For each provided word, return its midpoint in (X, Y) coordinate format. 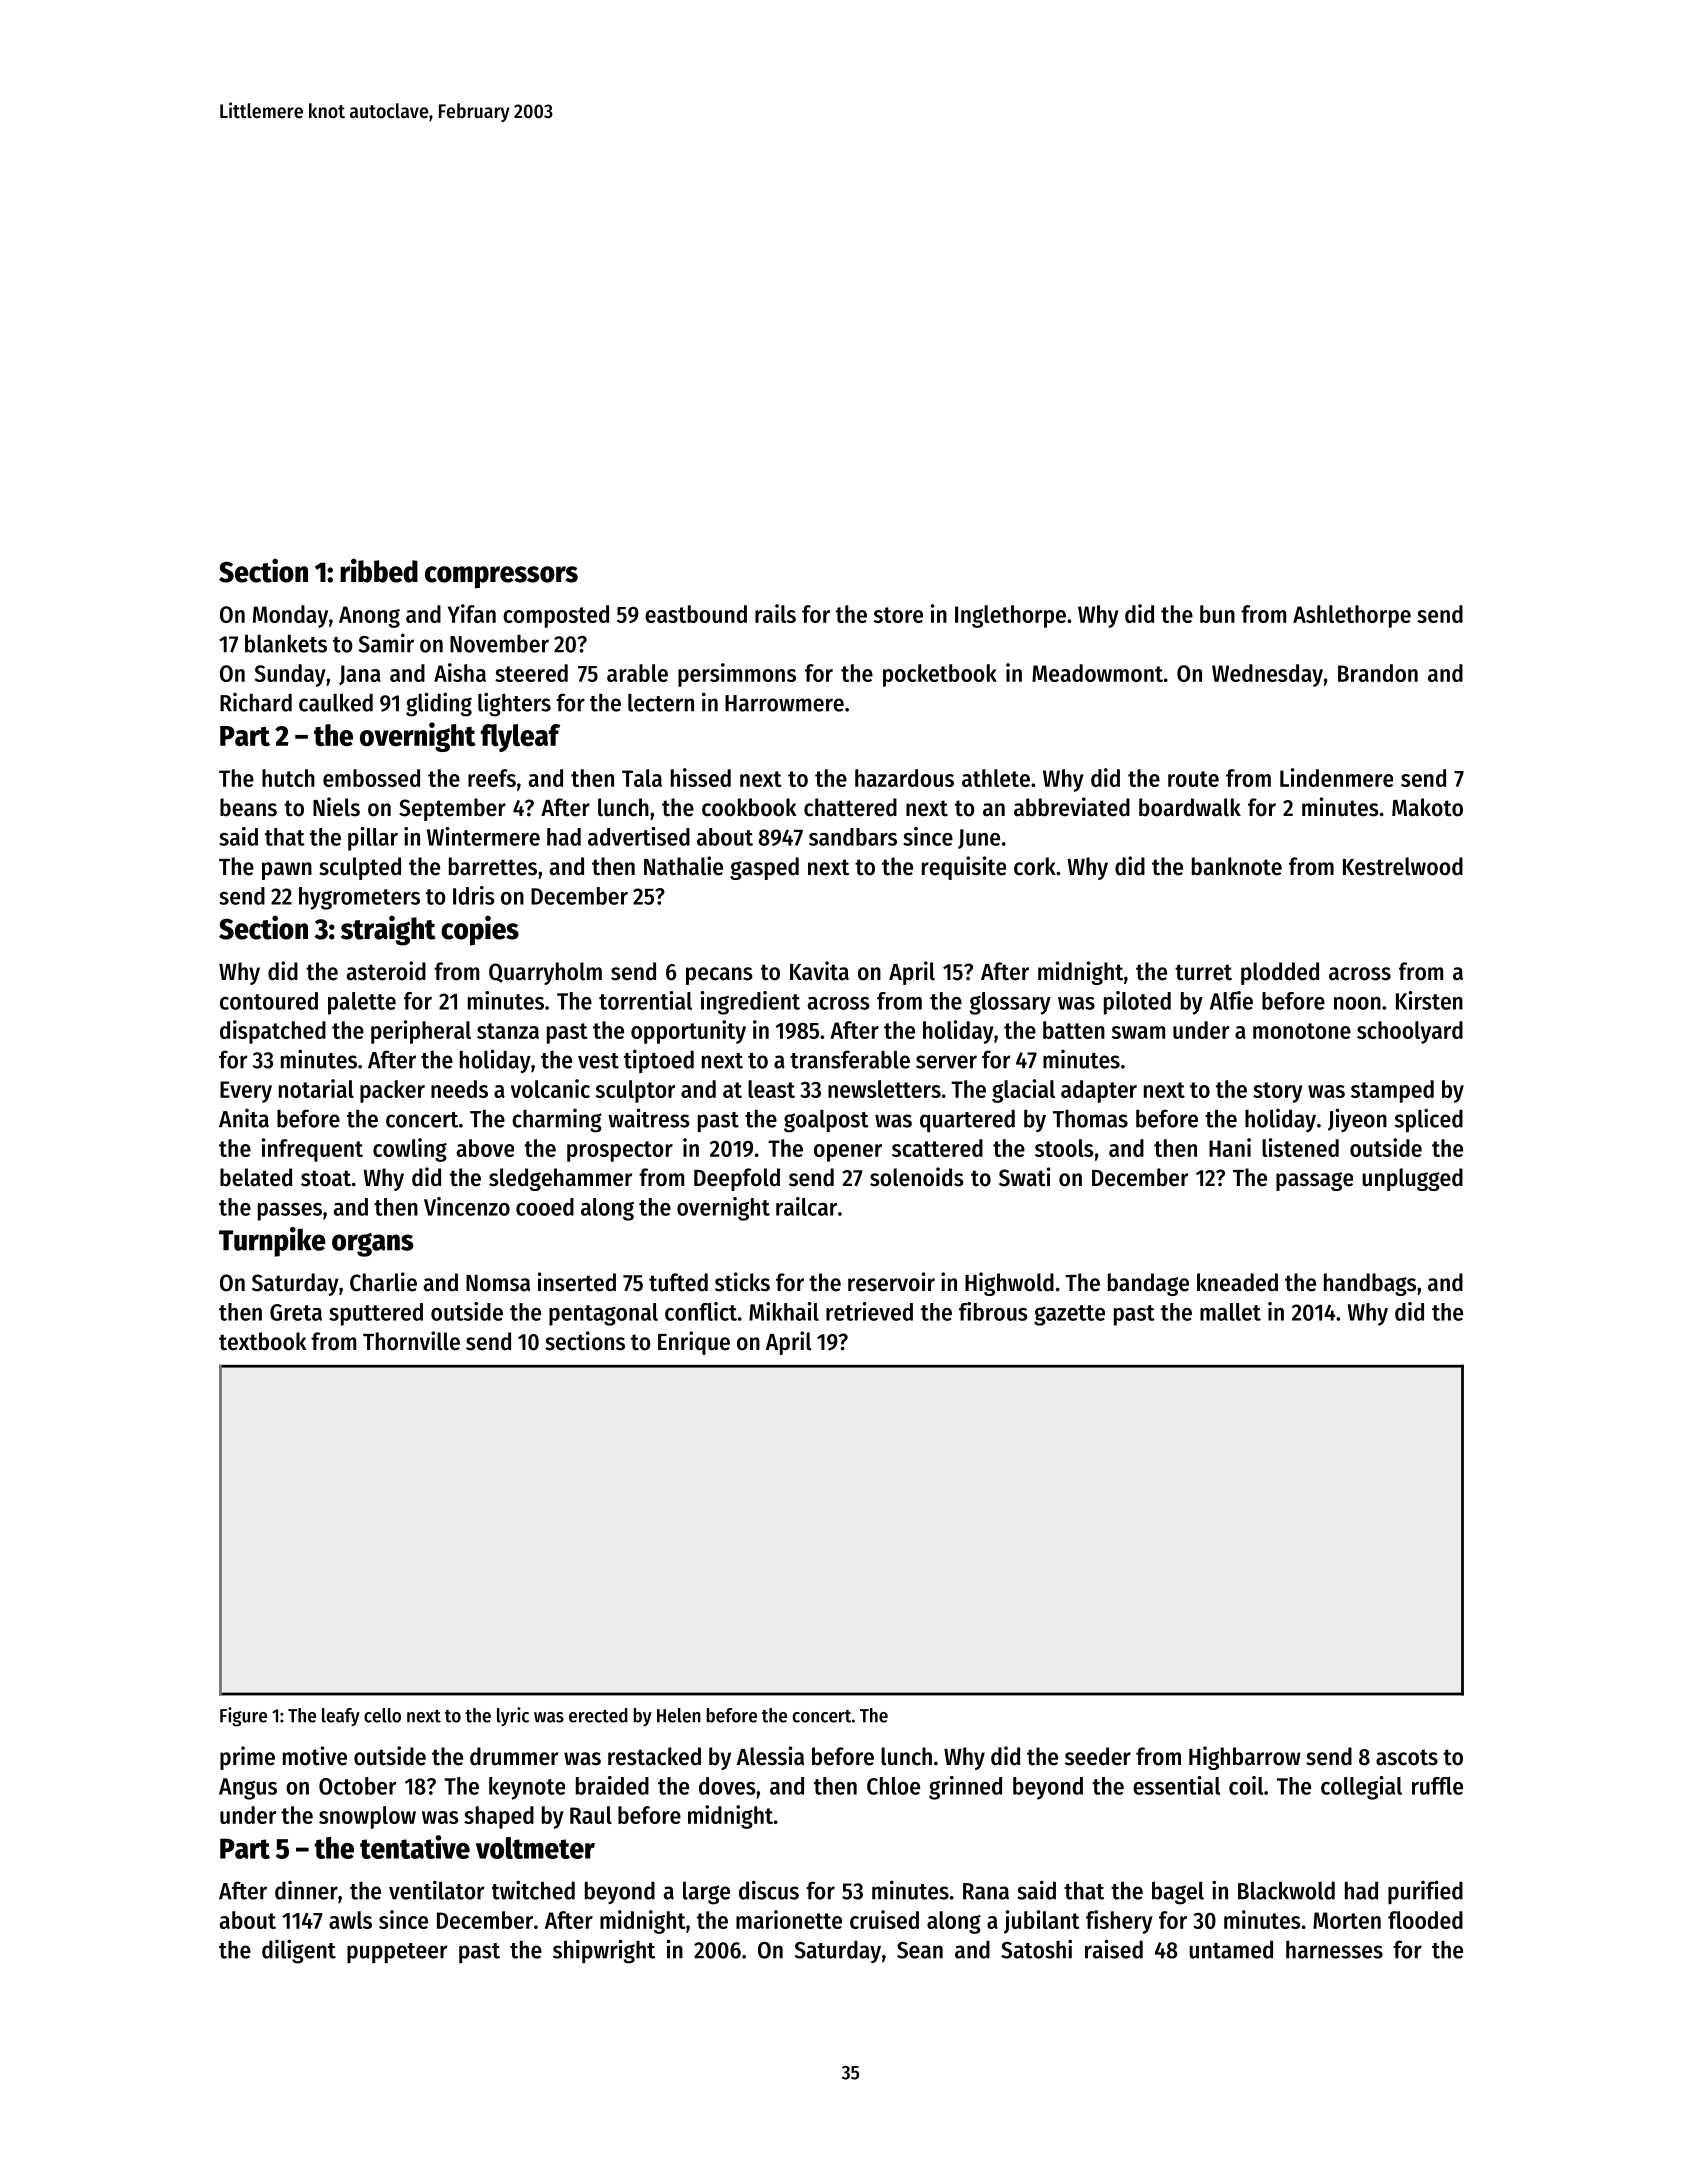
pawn (287, 871)
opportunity (688, 1032)
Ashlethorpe (1352, 616)
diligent (299, 1951)
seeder (1098, 1756)
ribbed (379, 570)
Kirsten (1429, 1000)
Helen (679, 1715)
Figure (243, 1717)
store (898, 615)
